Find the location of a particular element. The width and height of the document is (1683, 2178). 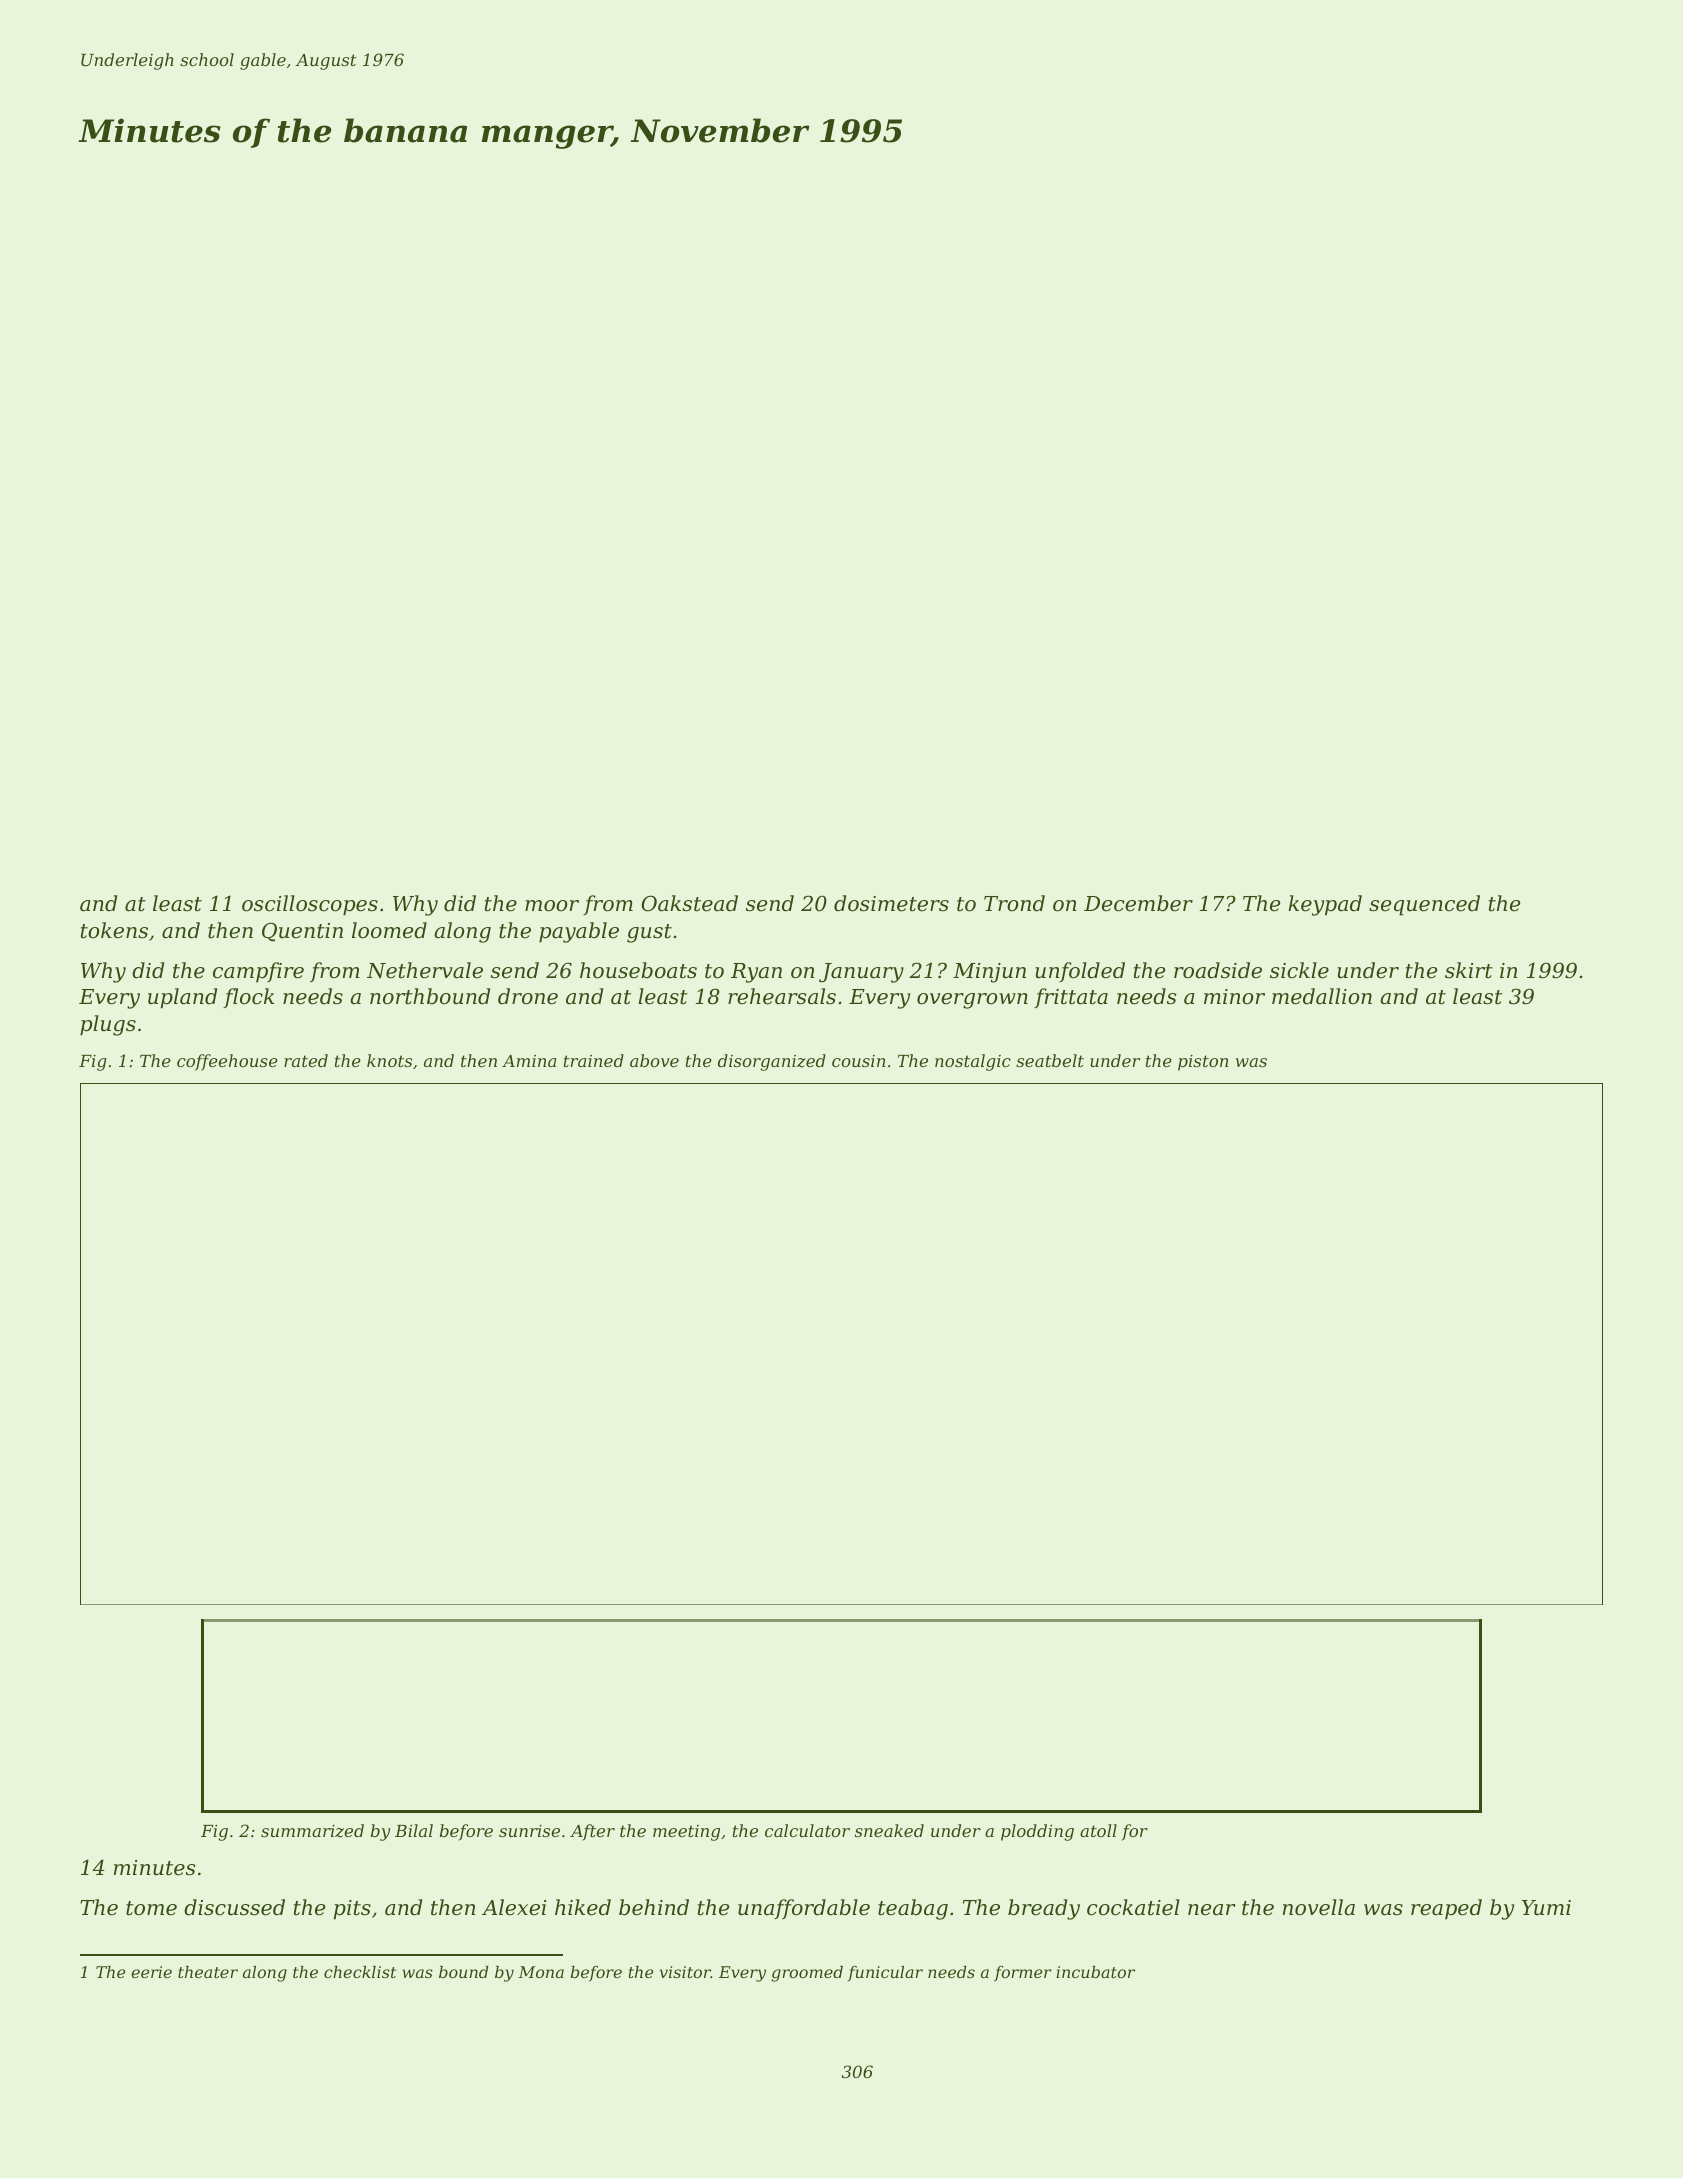

disorganized is located at coordinates (772, 1062).
